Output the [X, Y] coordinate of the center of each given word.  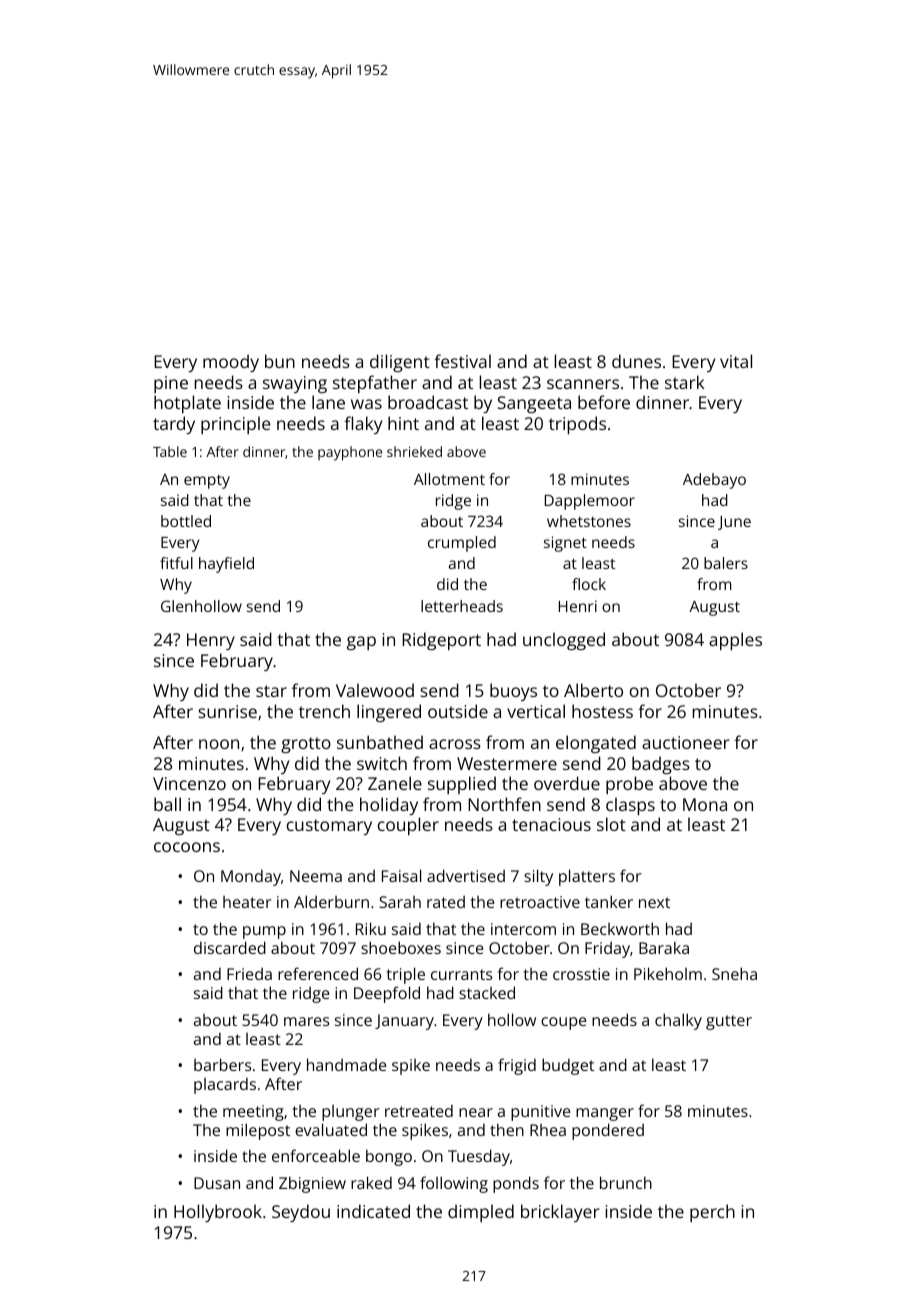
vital [736, 361]
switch [382, 763]
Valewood [375, 690]
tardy [174, 425]
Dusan [217, 1183]
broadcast [428, 402]
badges [661, 765]
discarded [230, 947]
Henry [211, 641]
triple [406, 975]
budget [568, 1066]
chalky [678, 1021]
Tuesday [479, 1157]
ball [167, 804]
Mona [705, 804]
